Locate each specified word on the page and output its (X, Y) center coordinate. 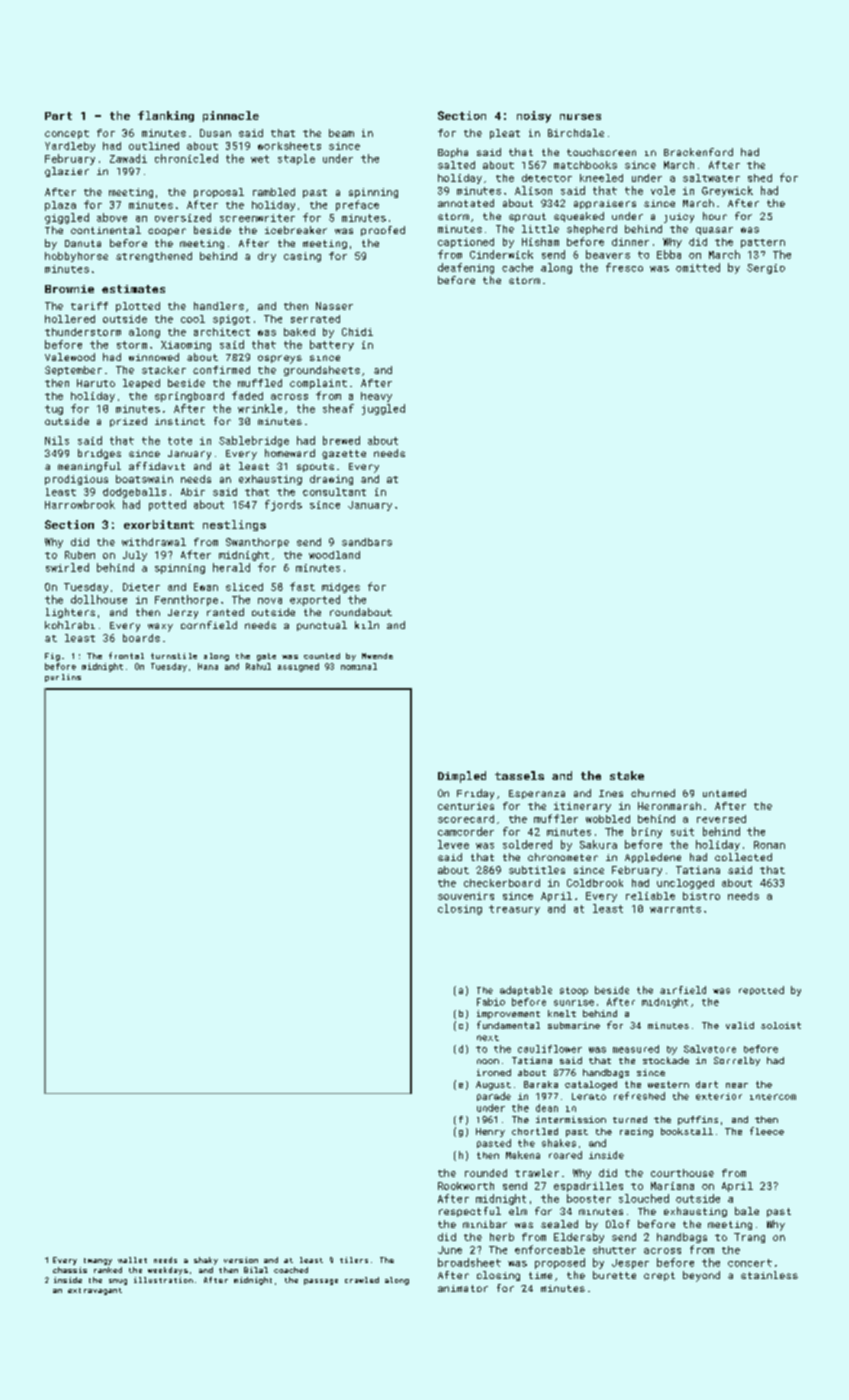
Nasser (334, 306)
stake (627, 775)
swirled (67, 567)
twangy (98, 1261)
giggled (67, 218)
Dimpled (462, 777)
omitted (698, 267)
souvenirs (466, 896)
